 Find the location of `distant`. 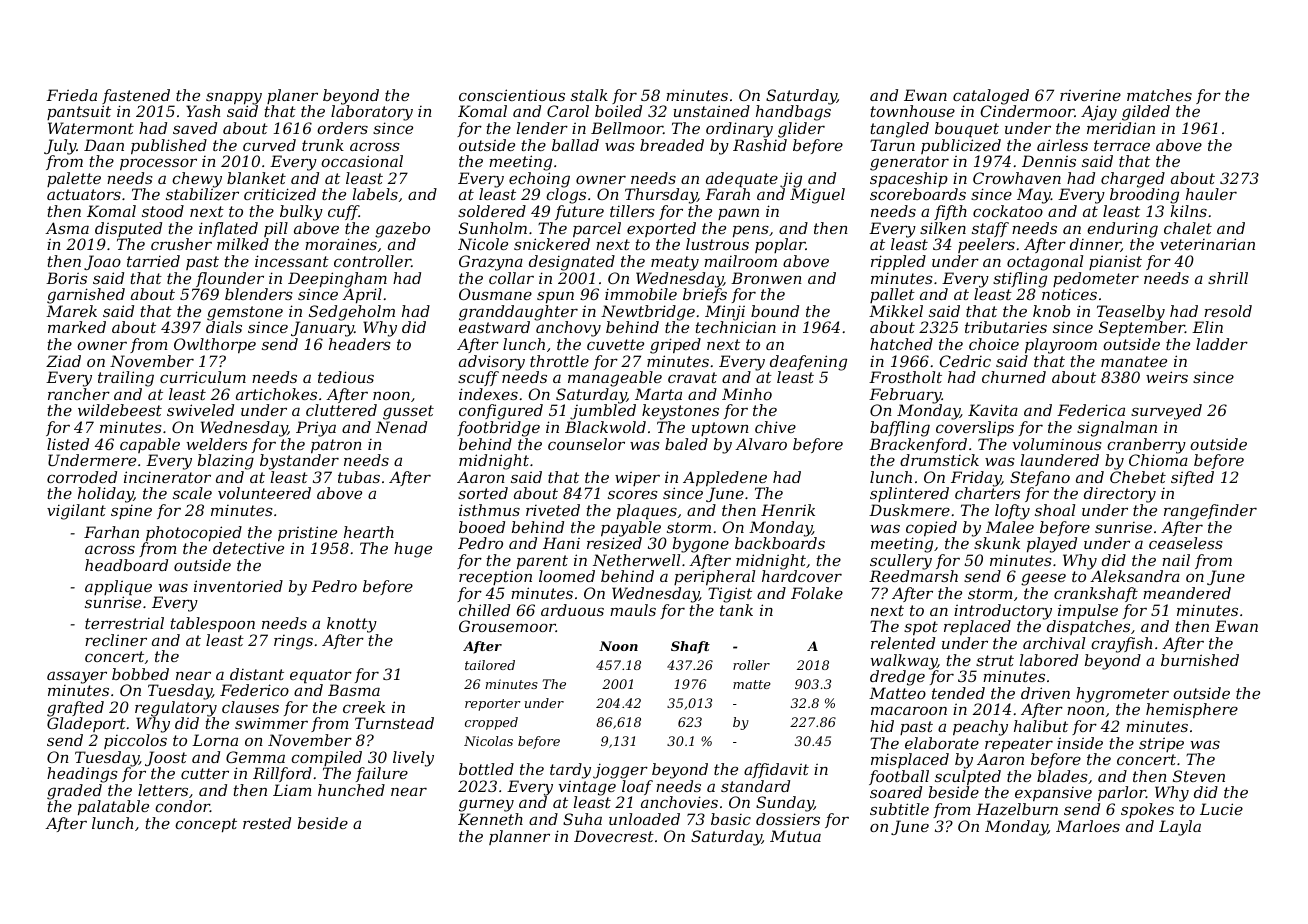

distant is located at coordinates (257, 674).
